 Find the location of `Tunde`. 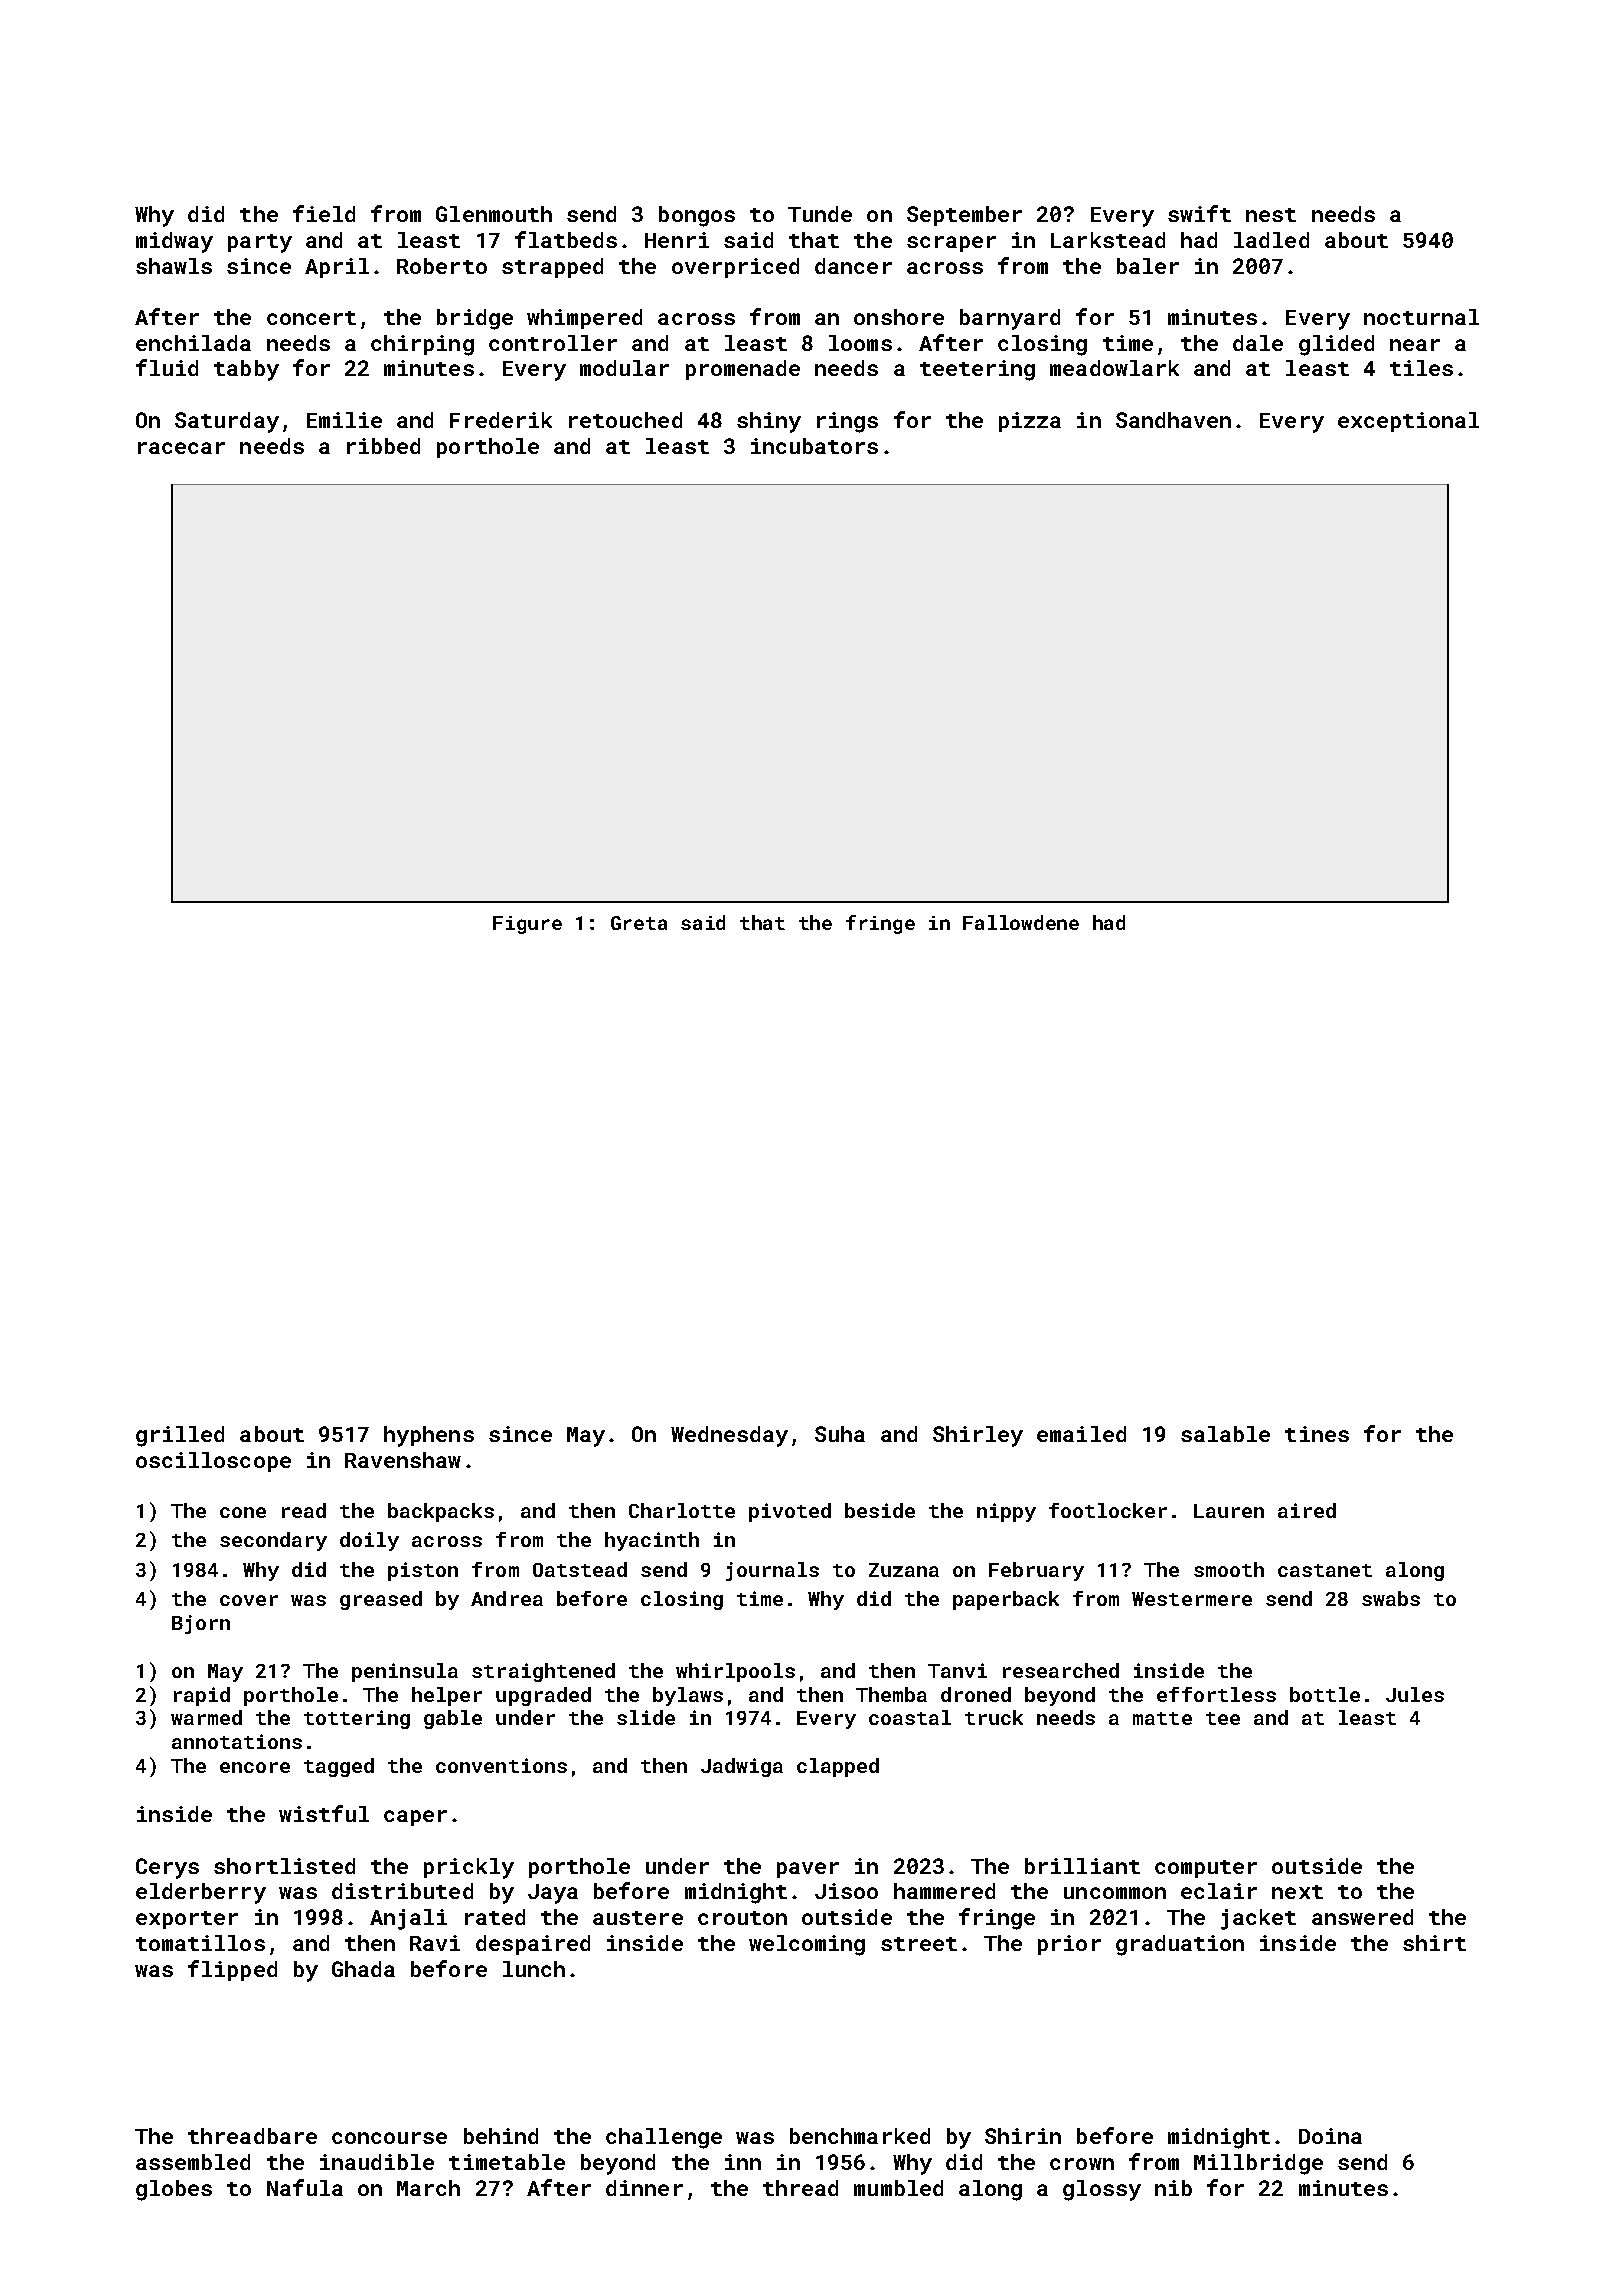

Tunde is located at coordinates (820, 214).
